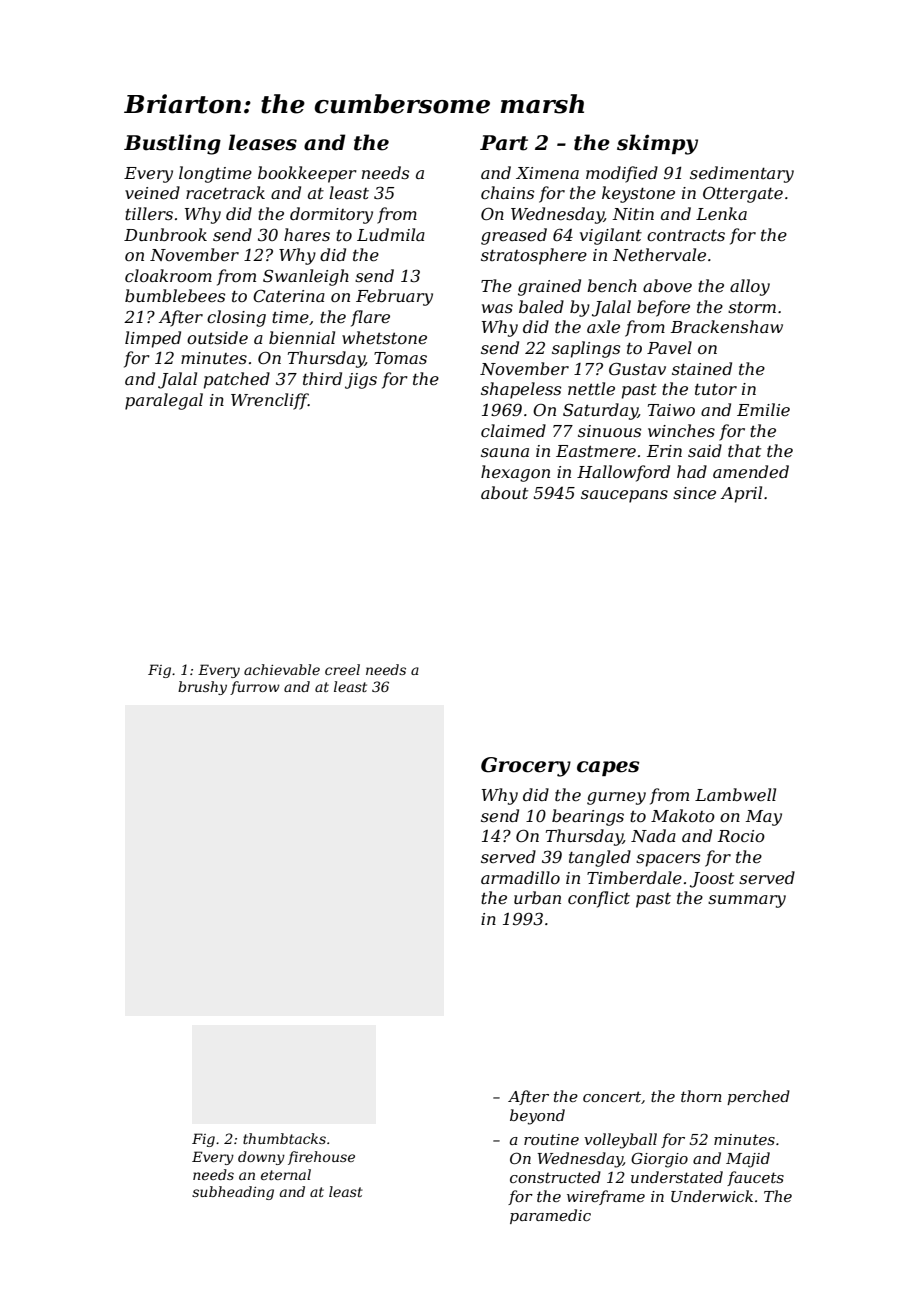 The width and height of the page is (924, 1311). What do you see at coordinates (284, 1138) in the page?
I see `thumbtacks` at bounding box center [284, 1138].
